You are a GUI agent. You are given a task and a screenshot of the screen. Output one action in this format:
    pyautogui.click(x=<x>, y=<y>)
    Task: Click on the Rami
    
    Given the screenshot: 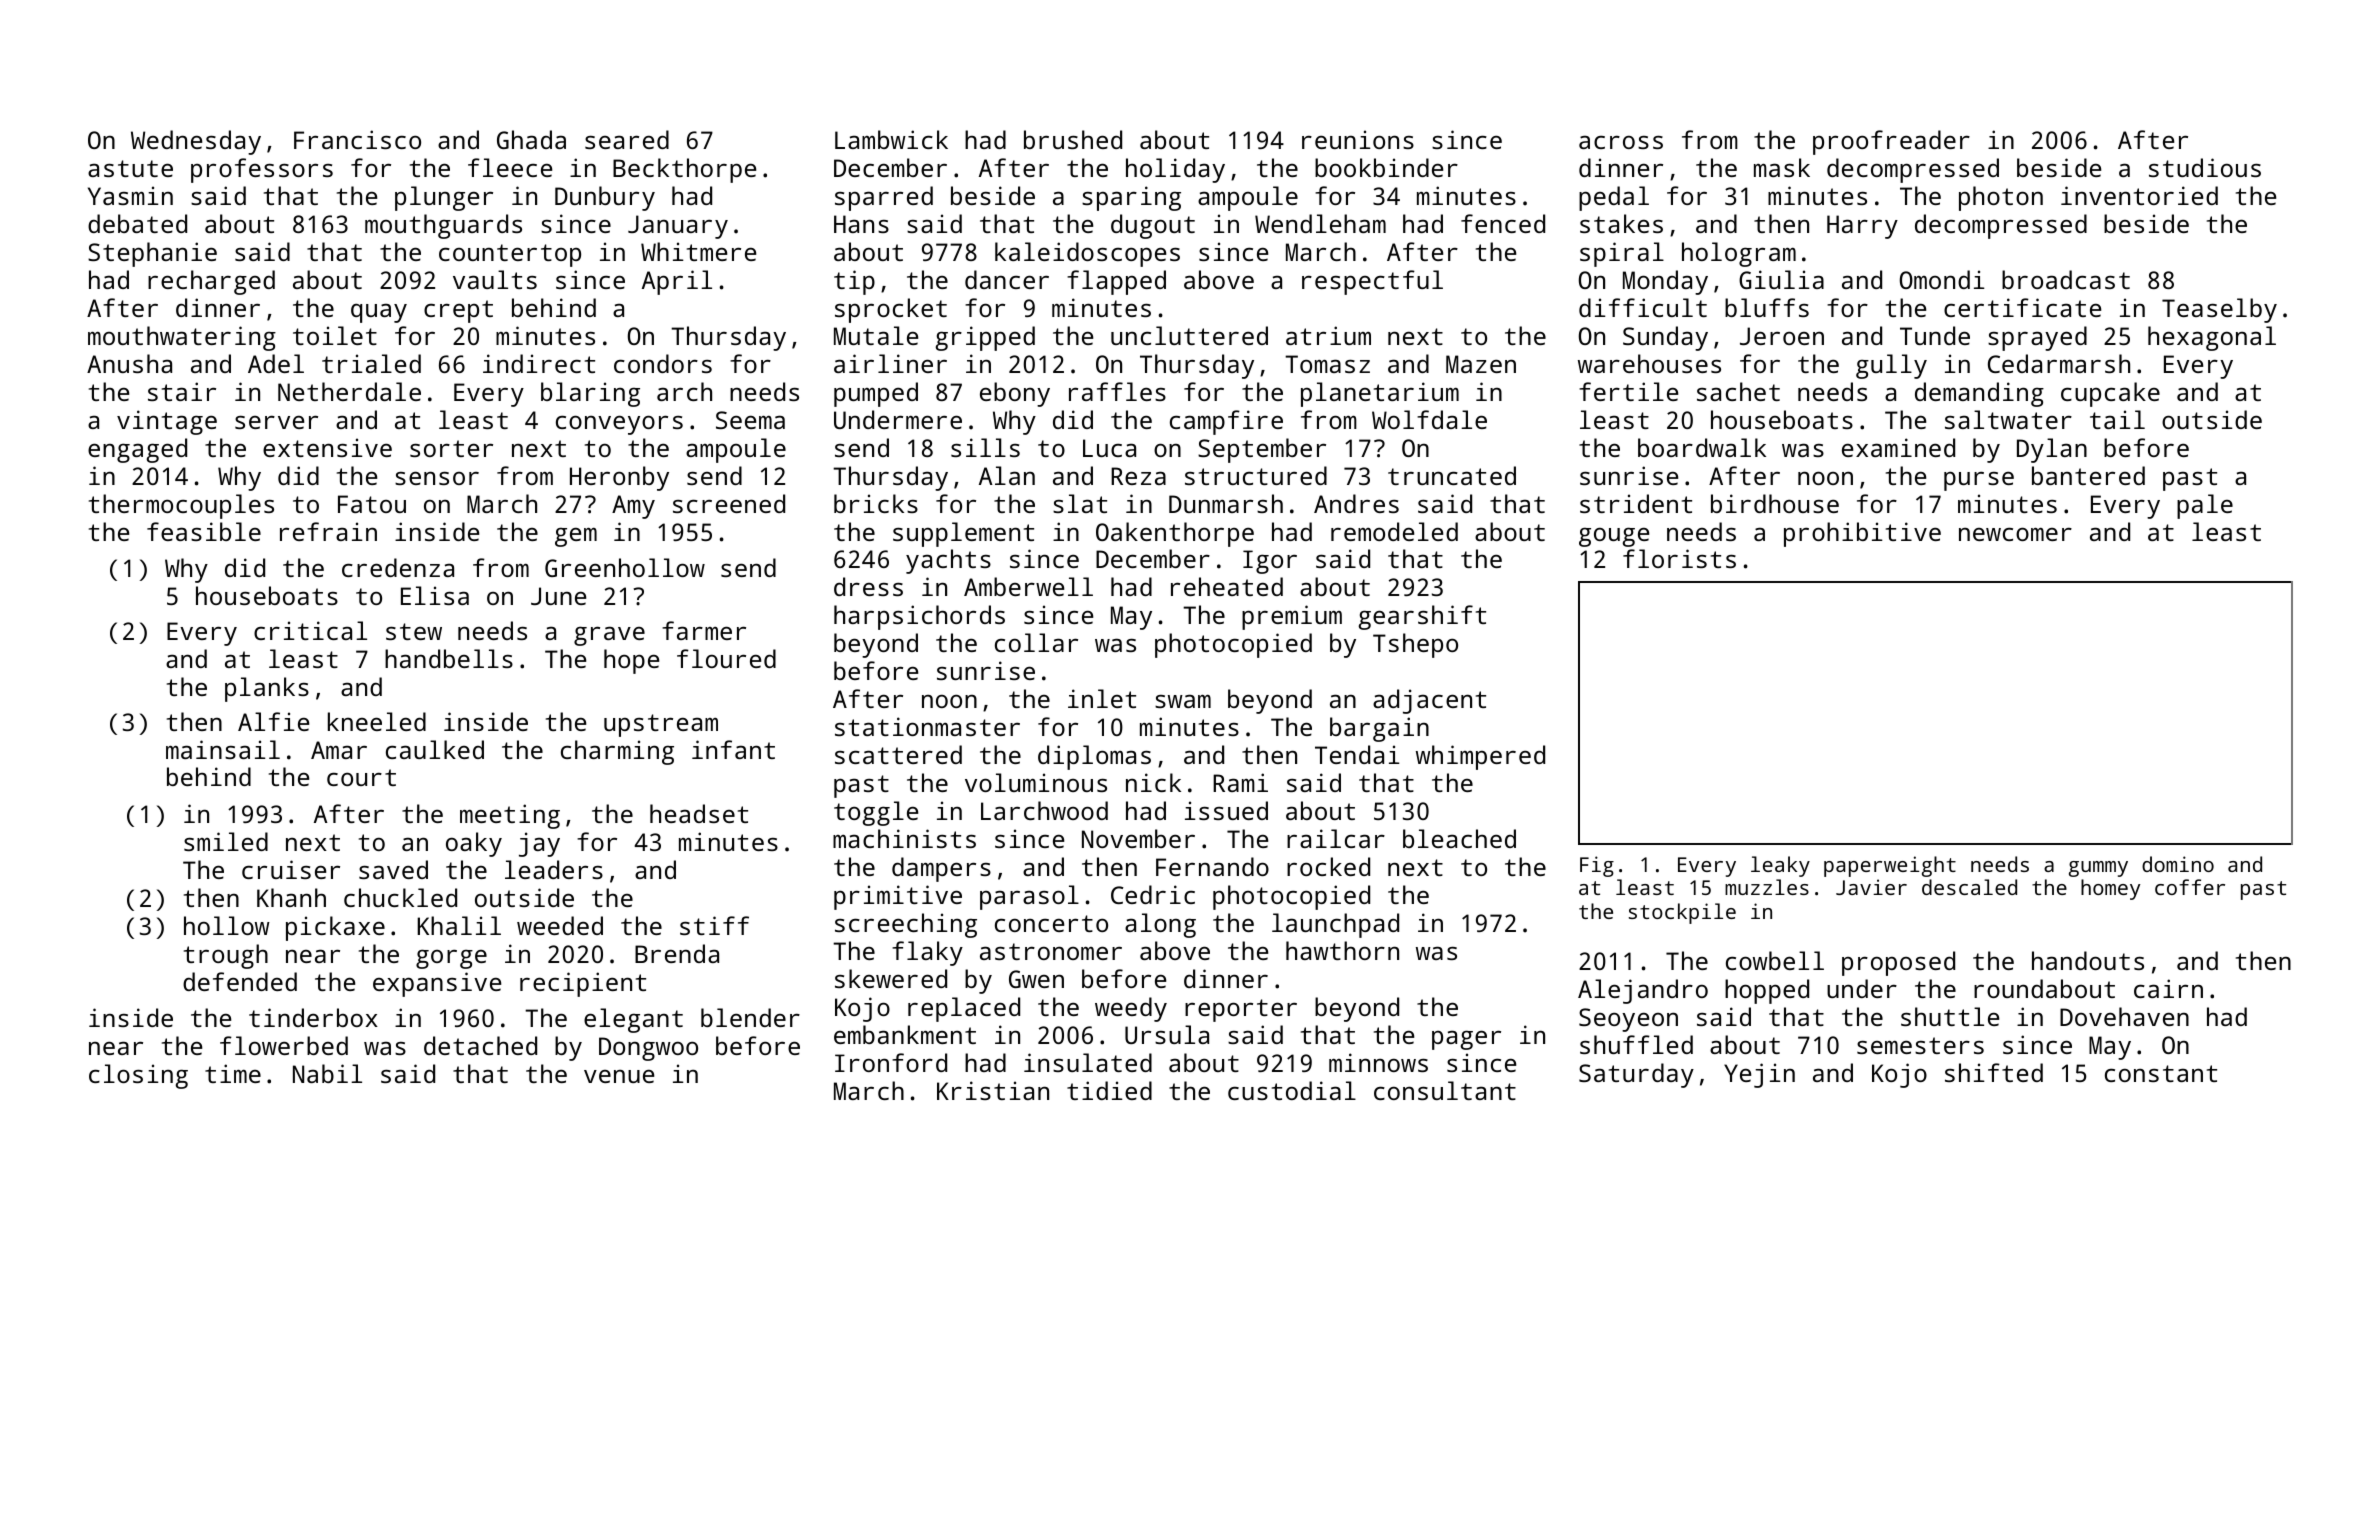 What is the action you would take?
    pyautogui.click(x=1240, y=782)
